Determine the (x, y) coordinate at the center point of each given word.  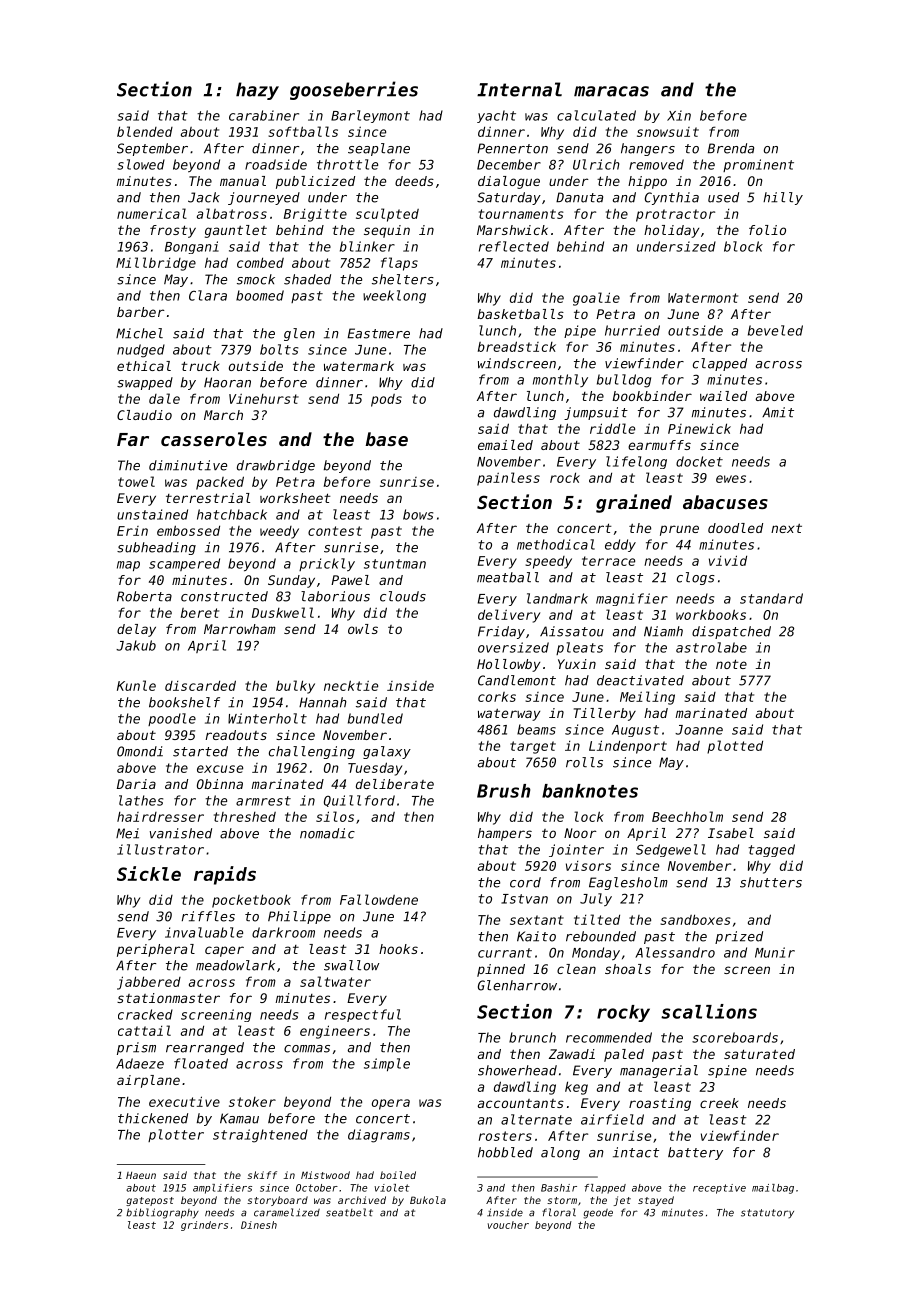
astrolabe (711, 647)
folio (767, 230)
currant (505, 953)
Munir (775, 952)
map (128, 566)
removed (656, 164)
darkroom (283, 932)
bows (418, 514)
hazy (257, 91)
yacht (496, 116)
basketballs (520, 314)
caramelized (287, 1212)
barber (141, 312)
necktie (351, 685)
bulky (295, 687)
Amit (778, 412)
